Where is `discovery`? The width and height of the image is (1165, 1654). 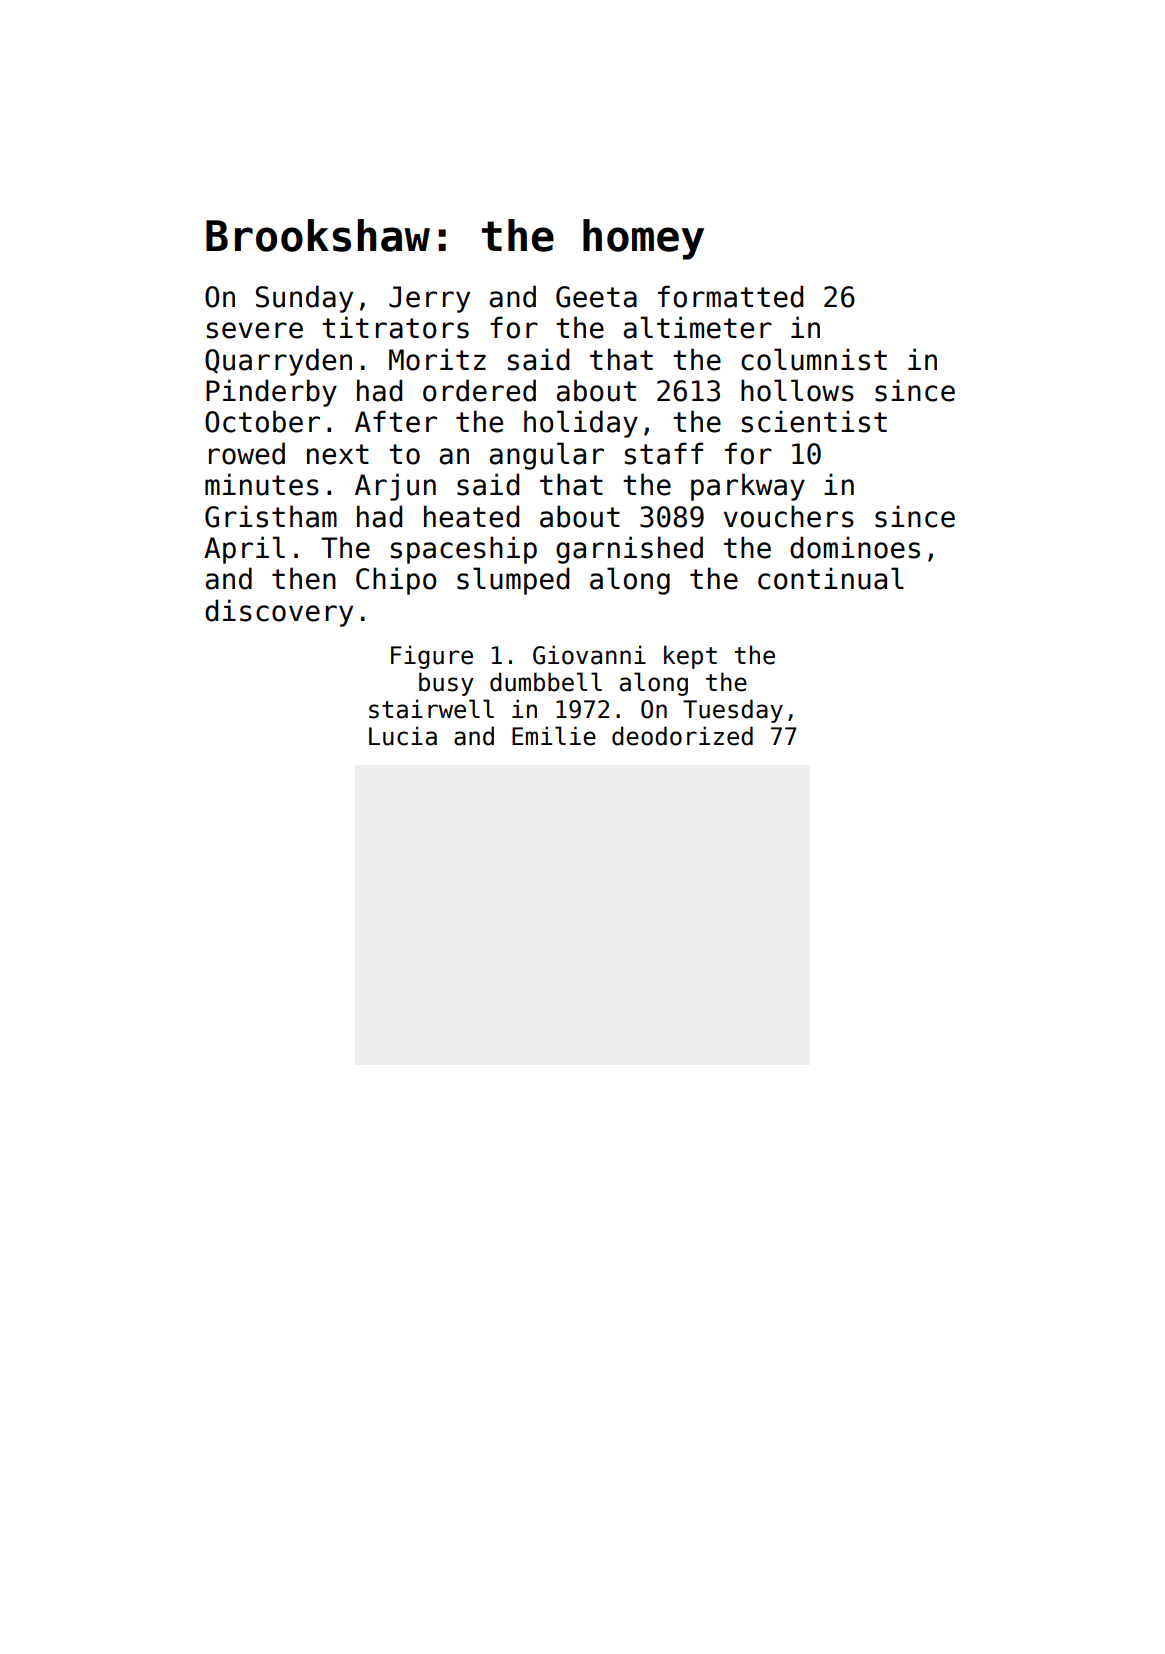
discovery is located at coordinates (279, 613).
